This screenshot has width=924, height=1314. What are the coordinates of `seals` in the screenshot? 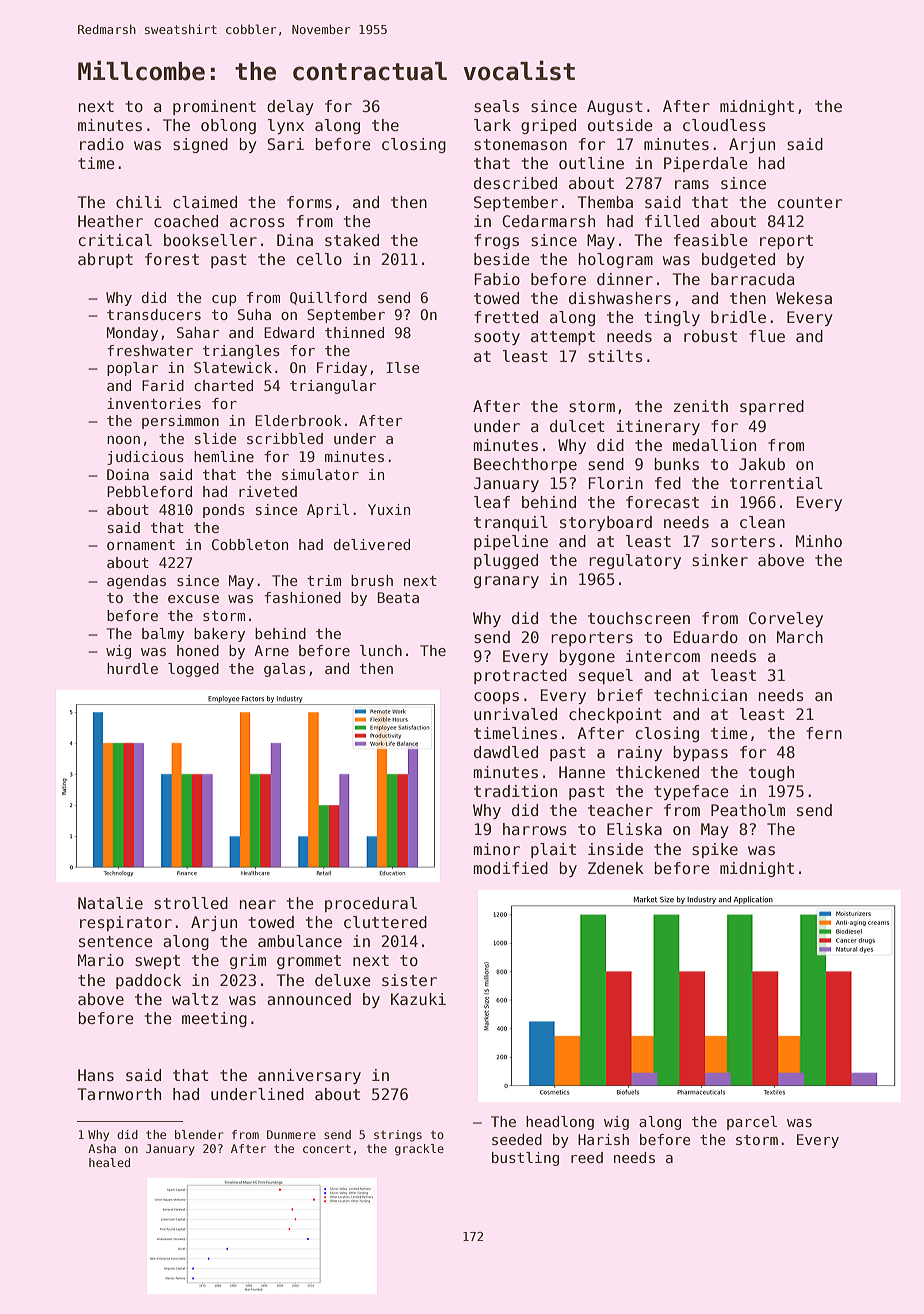 It's located at (496, 106).
